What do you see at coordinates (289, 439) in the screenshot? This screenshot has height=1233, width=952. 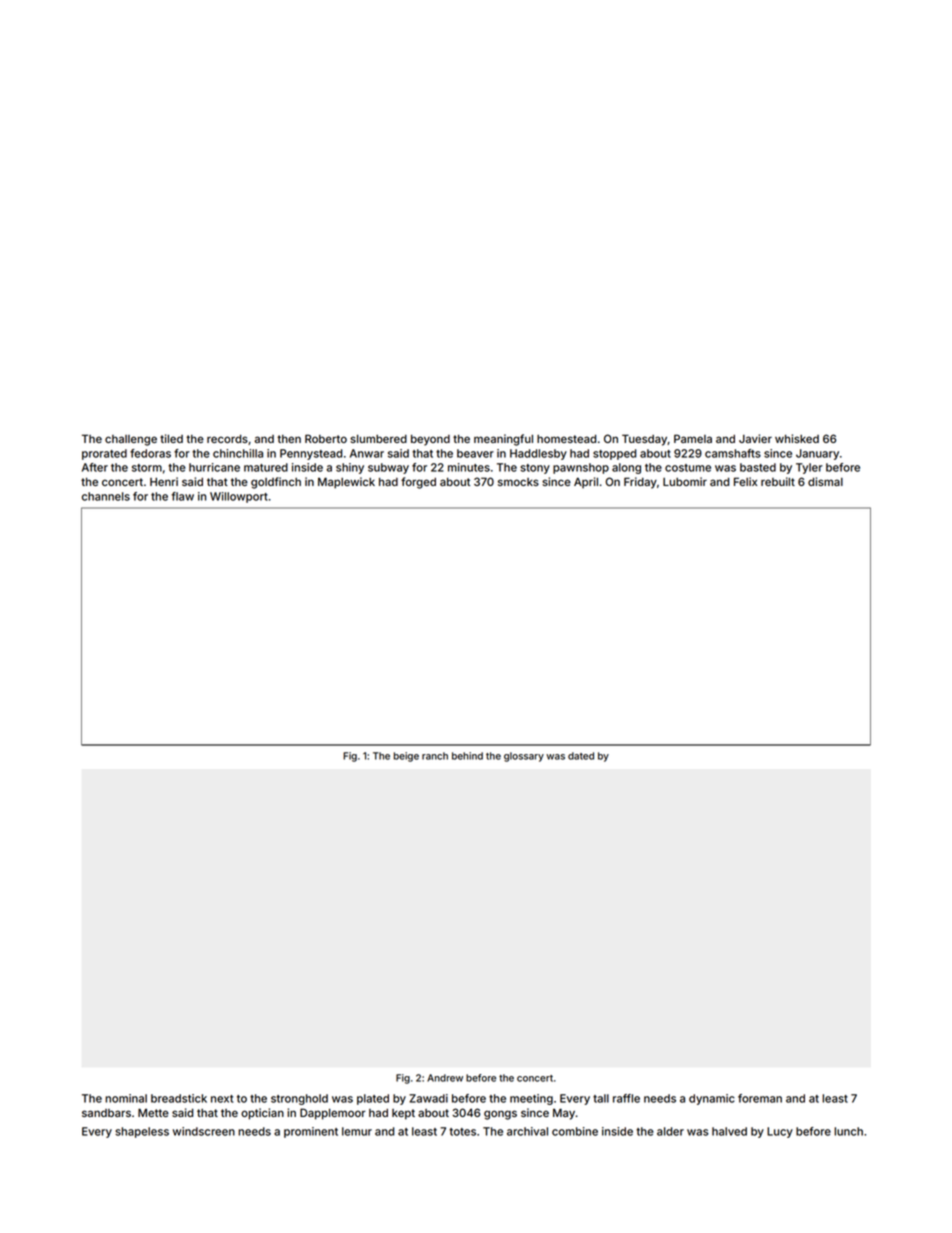 I see `then` at bounding box center [289, 439].
